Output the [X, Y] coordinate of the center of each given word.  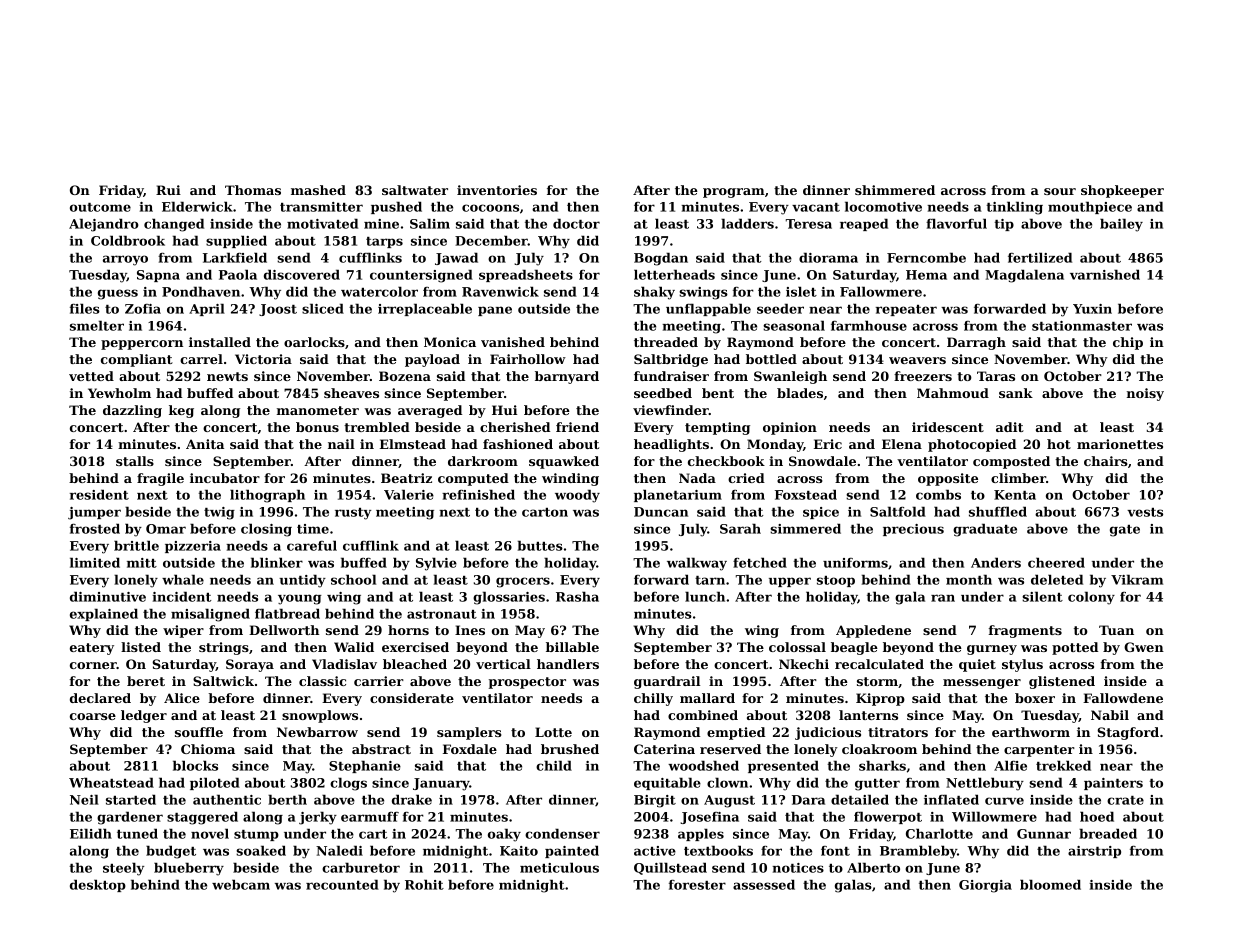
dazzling [132, 411]
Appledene [873, 631]
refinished [478, 494]
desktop [98, 885]
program [734, 193]
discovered [302, 274]
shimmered [895, 190]
